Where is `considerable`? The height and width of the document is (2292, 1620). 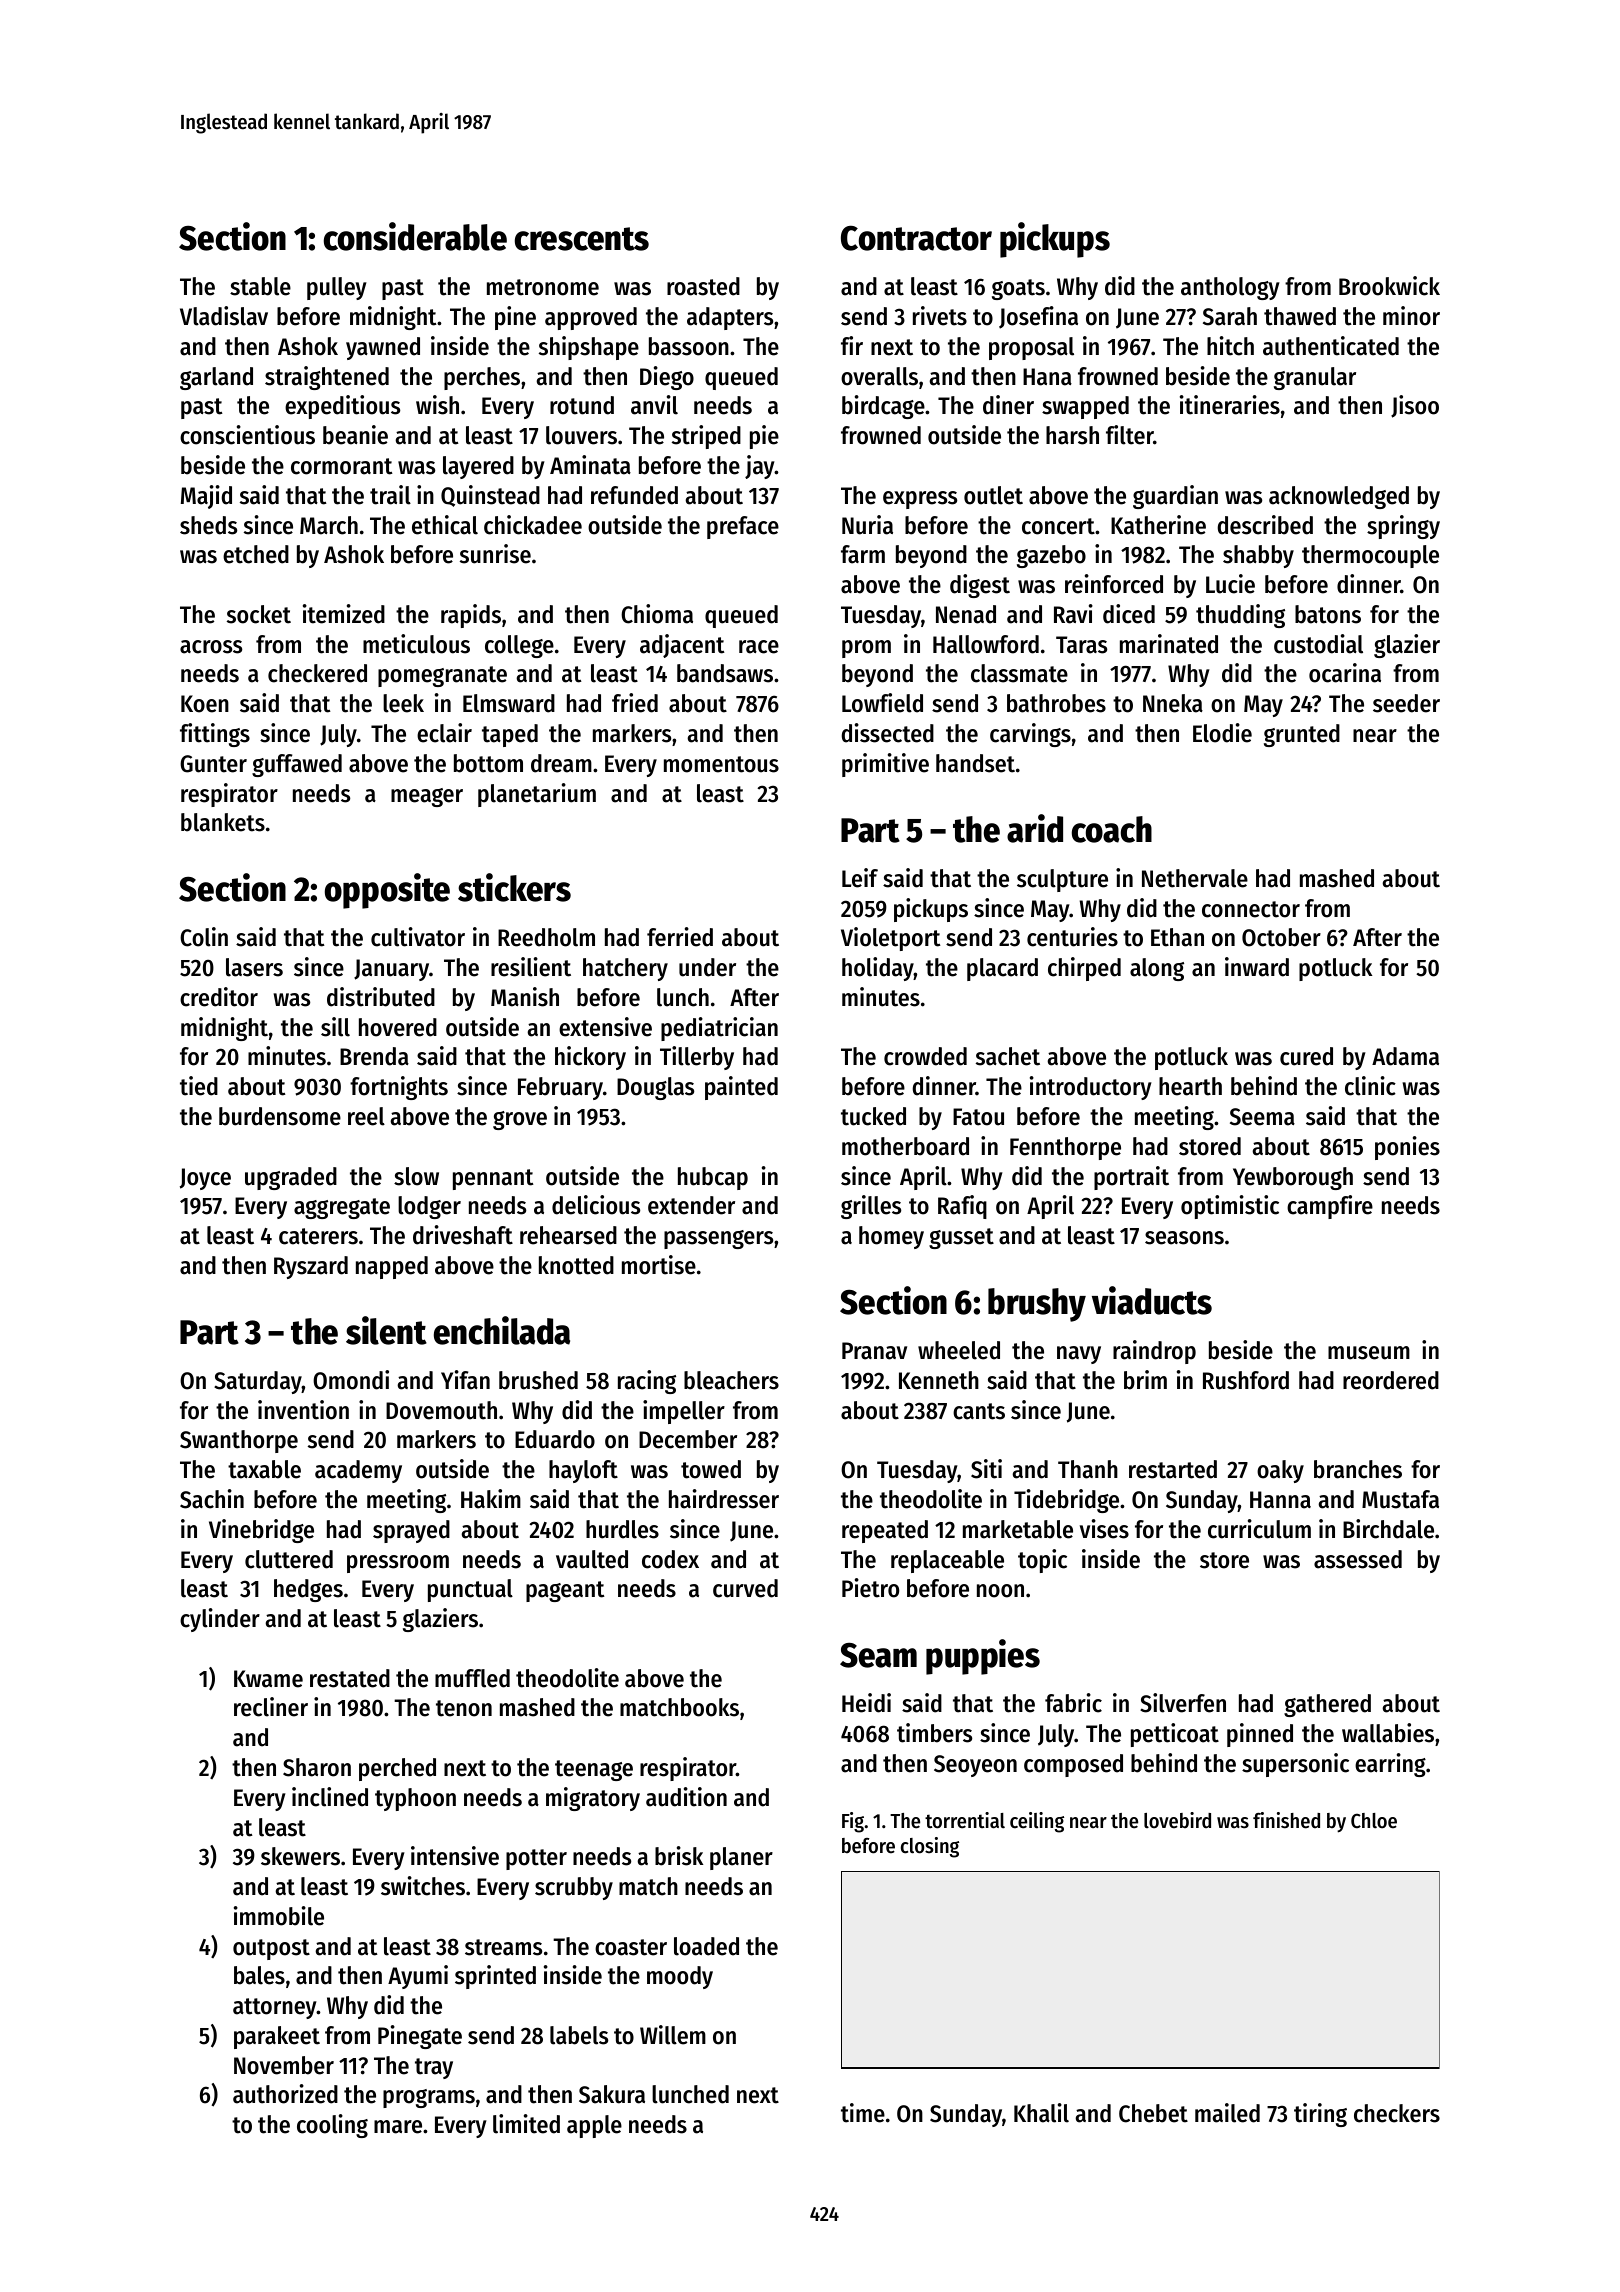
considerable is located at coordinates (415, 236).
